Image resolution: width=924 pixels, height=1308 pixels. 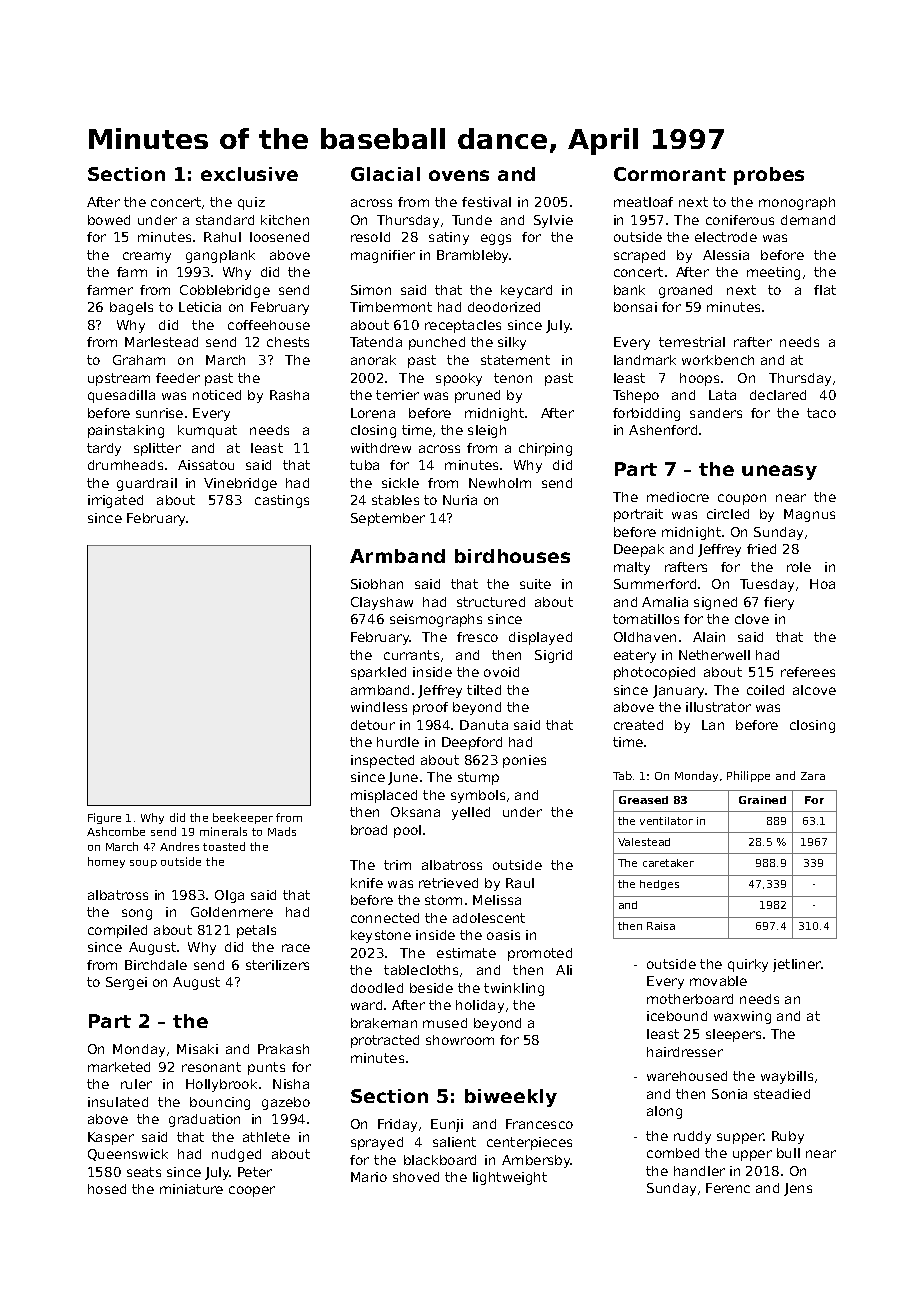 I want to click on irrigated, so click(x=115, y=501).
